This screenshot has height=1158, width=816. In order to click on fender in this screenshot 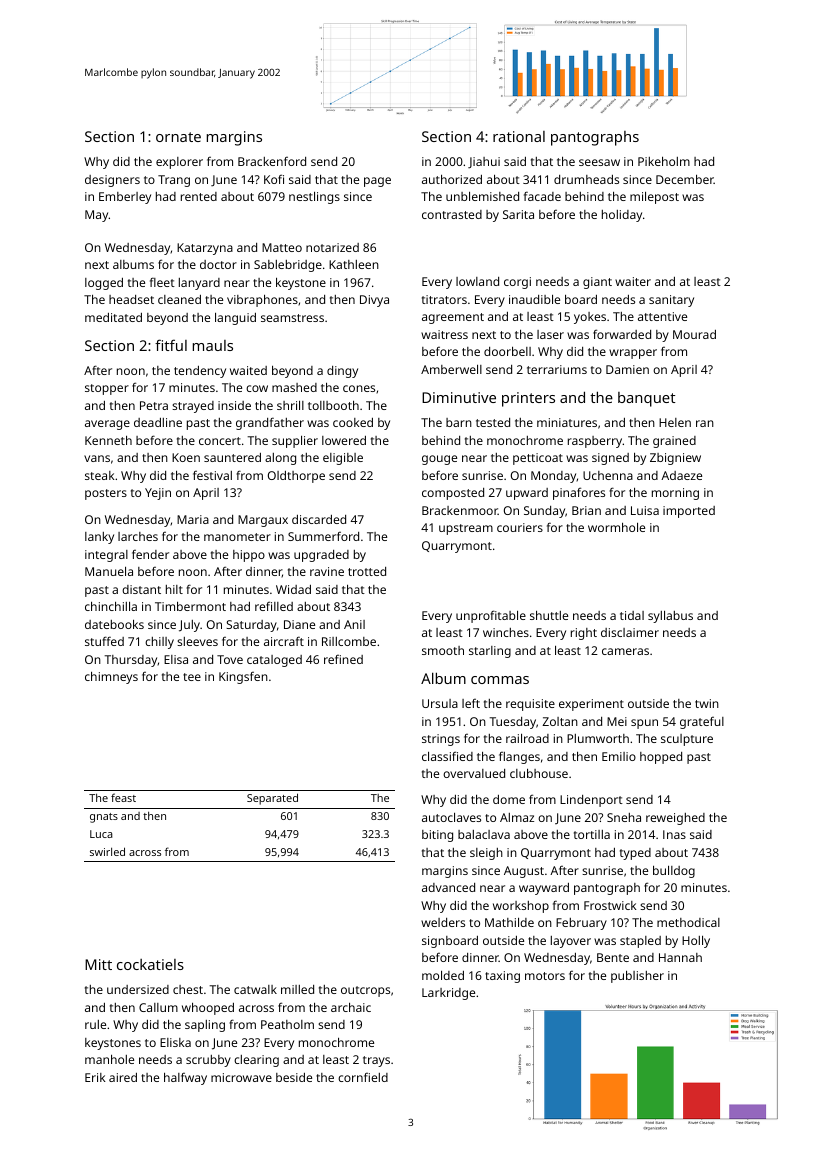, I will do `click(150, 554)`.
